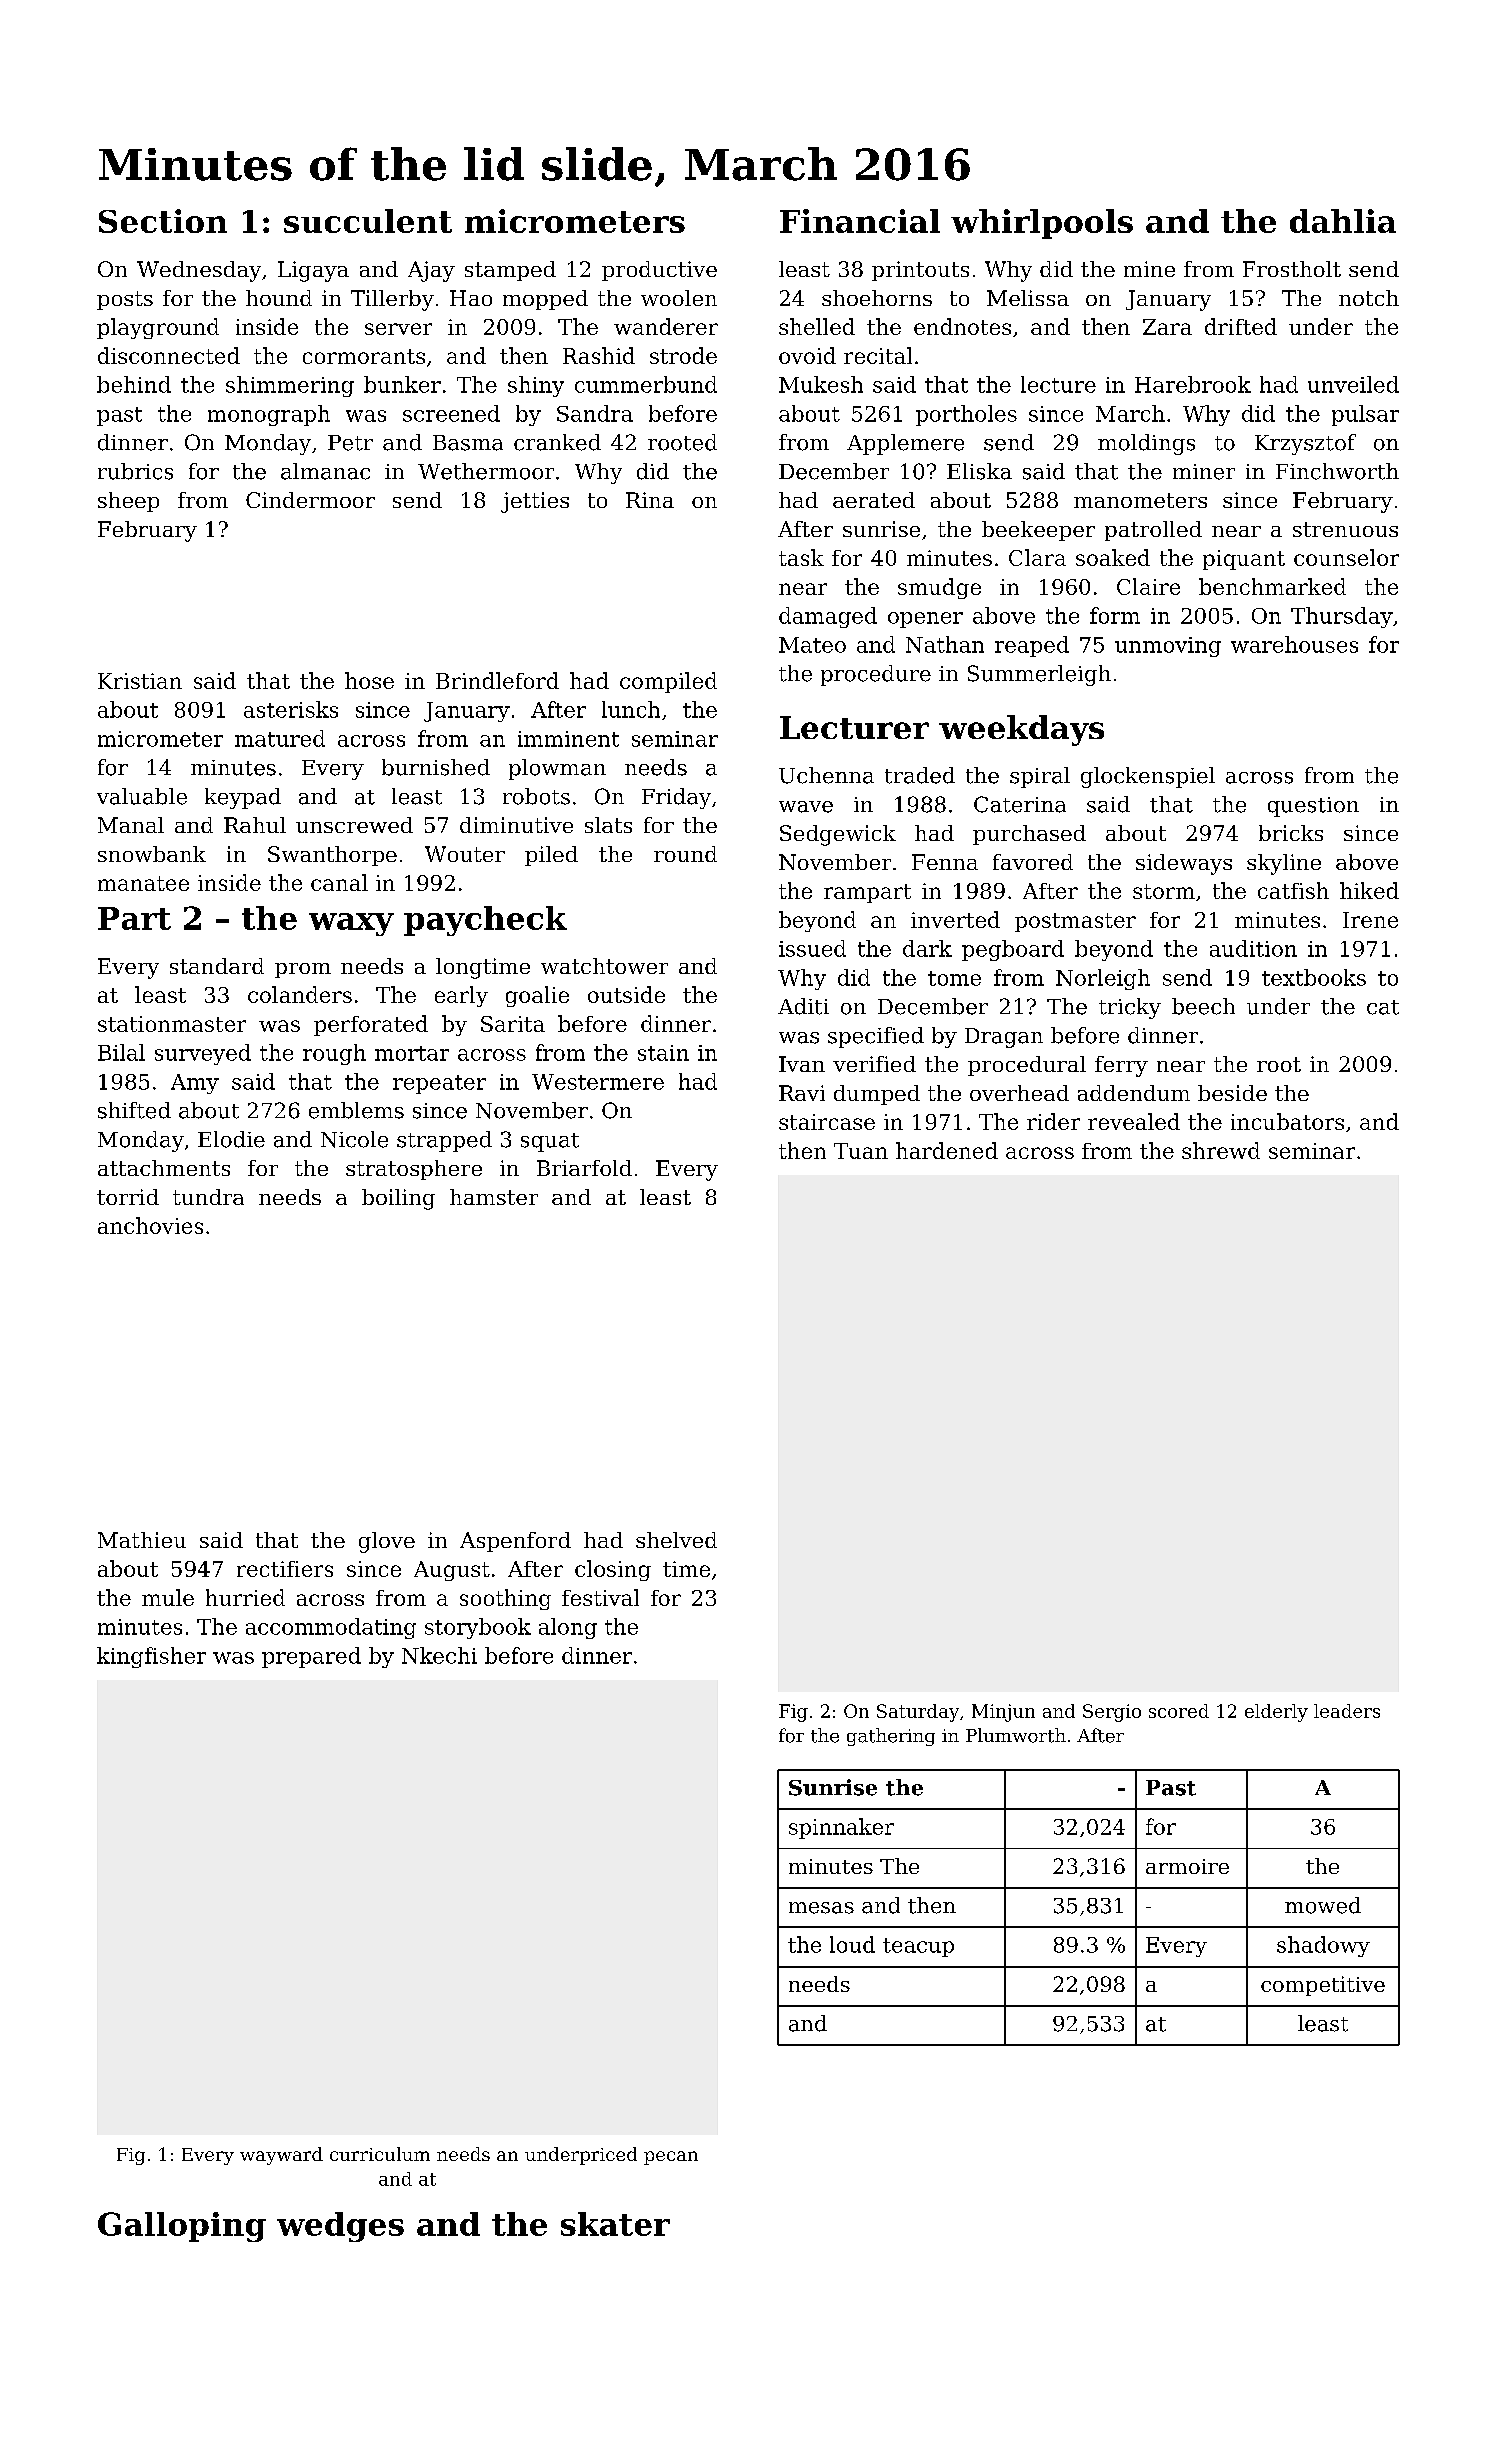 The height and width of the document is (2464, 1496). Describe the element at coordinates (163, 221) in the document. I see `Section` at that location.
